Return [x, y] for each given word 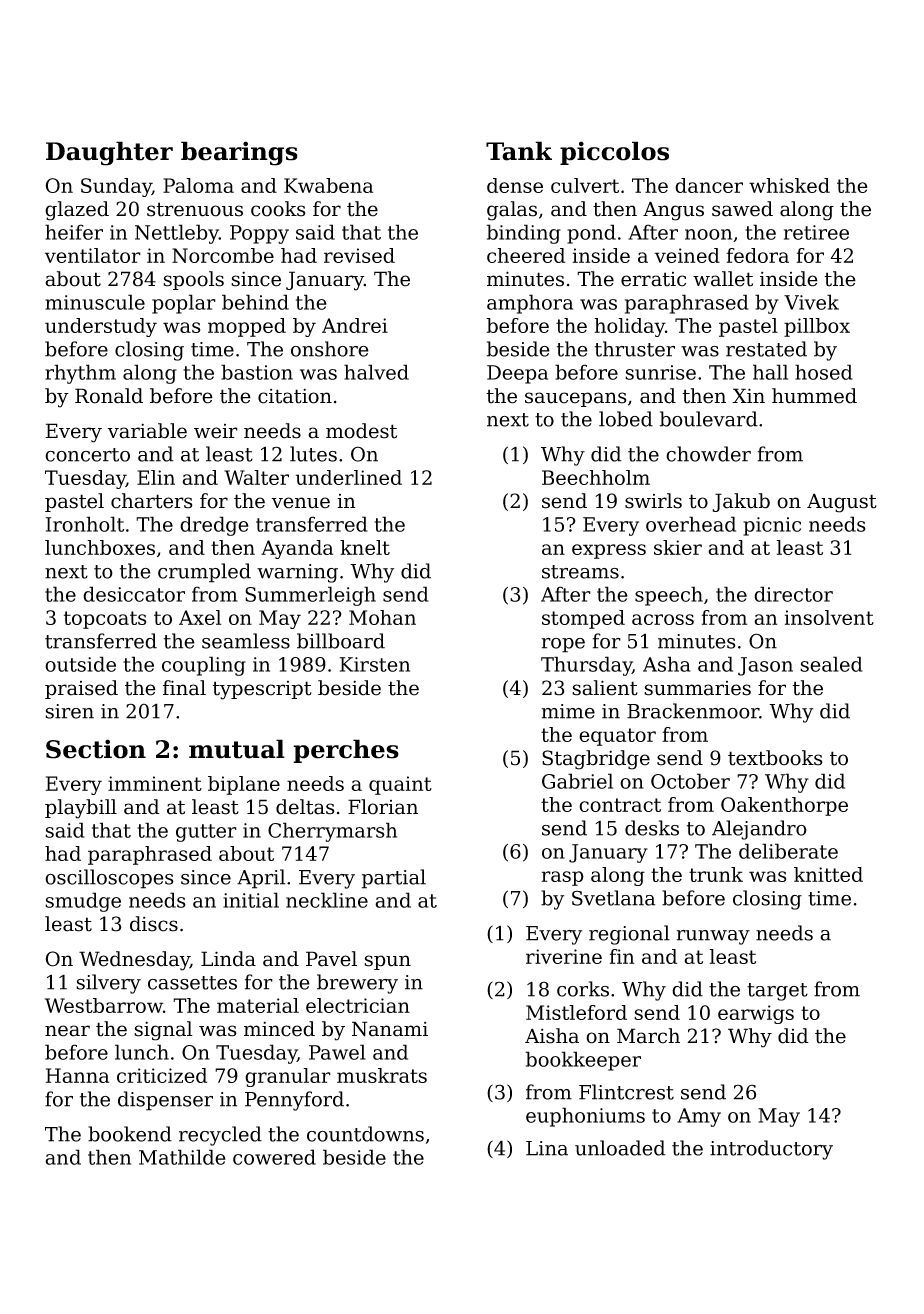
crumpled [204, 573]
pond [591, 234]
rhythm [80, 374]
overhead [691, 524]
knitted [828, 874]
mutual [237, 749]
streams [580, 572]
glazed [77, 211]
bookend [130, 1134]
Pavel [331, 959]
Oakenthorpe [784, 806]
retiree [816, 232]
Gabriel [577, 781]
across [663, 619]
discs [154, 924]
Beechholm [596, 477]
